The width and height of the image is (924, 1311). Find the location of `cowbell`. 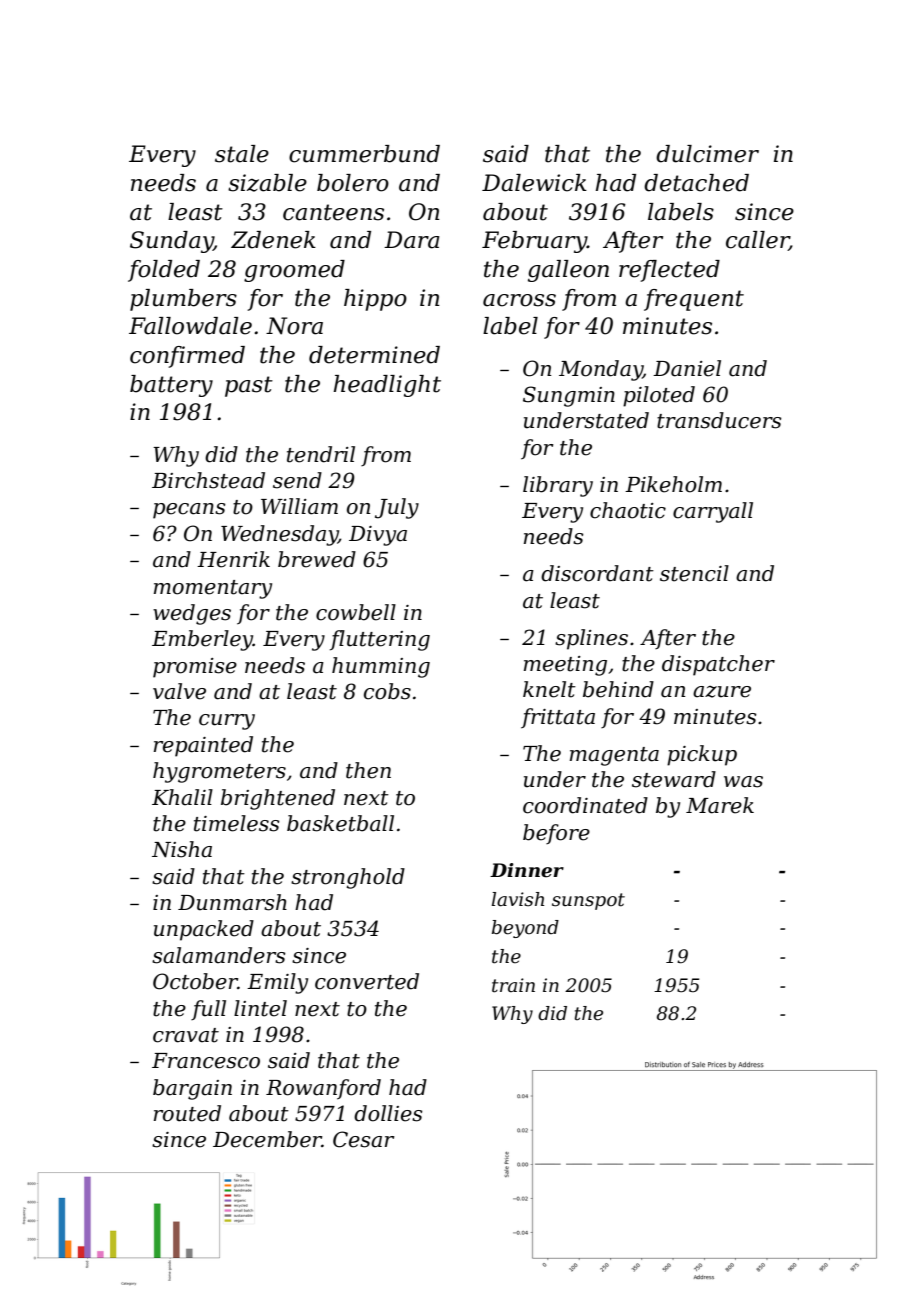

cowbell is located at coordinates (356, 612).
